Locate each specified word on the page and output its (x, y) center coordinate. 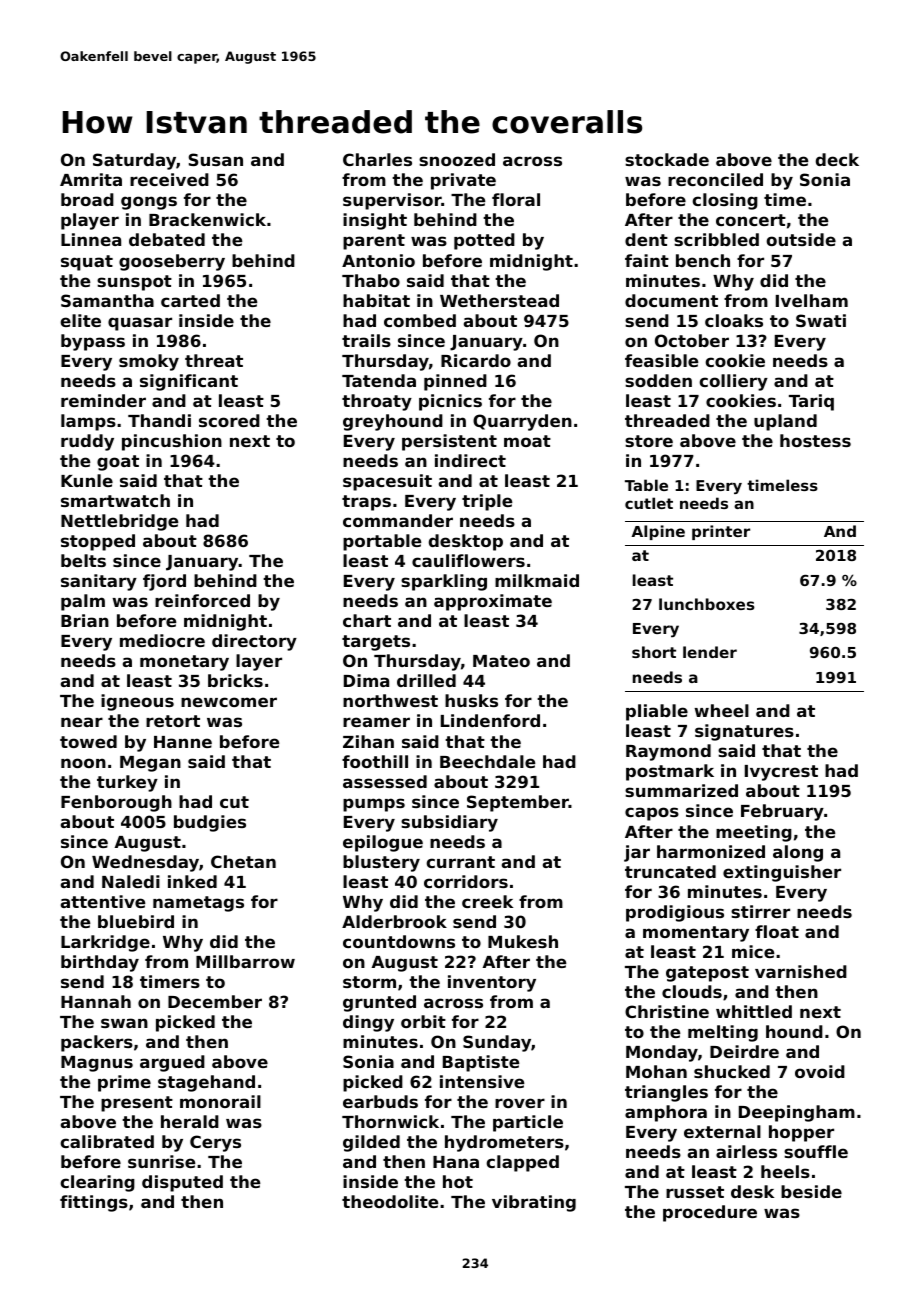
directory (254, 642)
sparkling (444, 582)
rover (520, 1103)
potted (484, 241)
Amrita (91, 179)
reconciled (715, 179)
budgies (210, 823)
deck (837, 159)
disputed (182, 1183)
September (518, 803)
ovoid (820, 1071)
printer (721, 532)
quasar (140, 324)
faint (647, 260)
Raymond (668, 752)
